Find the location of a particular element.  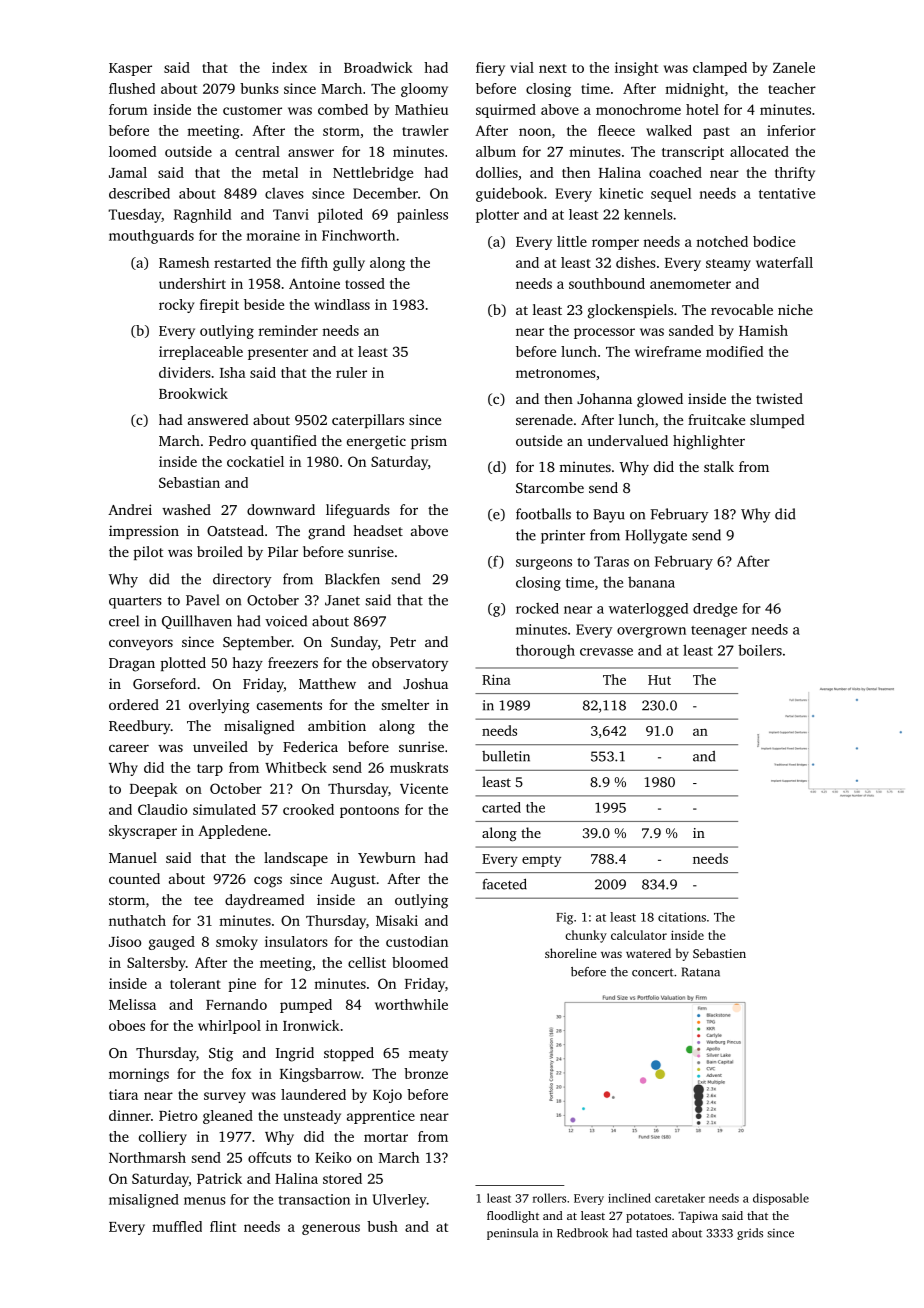

crooked is located at coordinates (308, 809).
